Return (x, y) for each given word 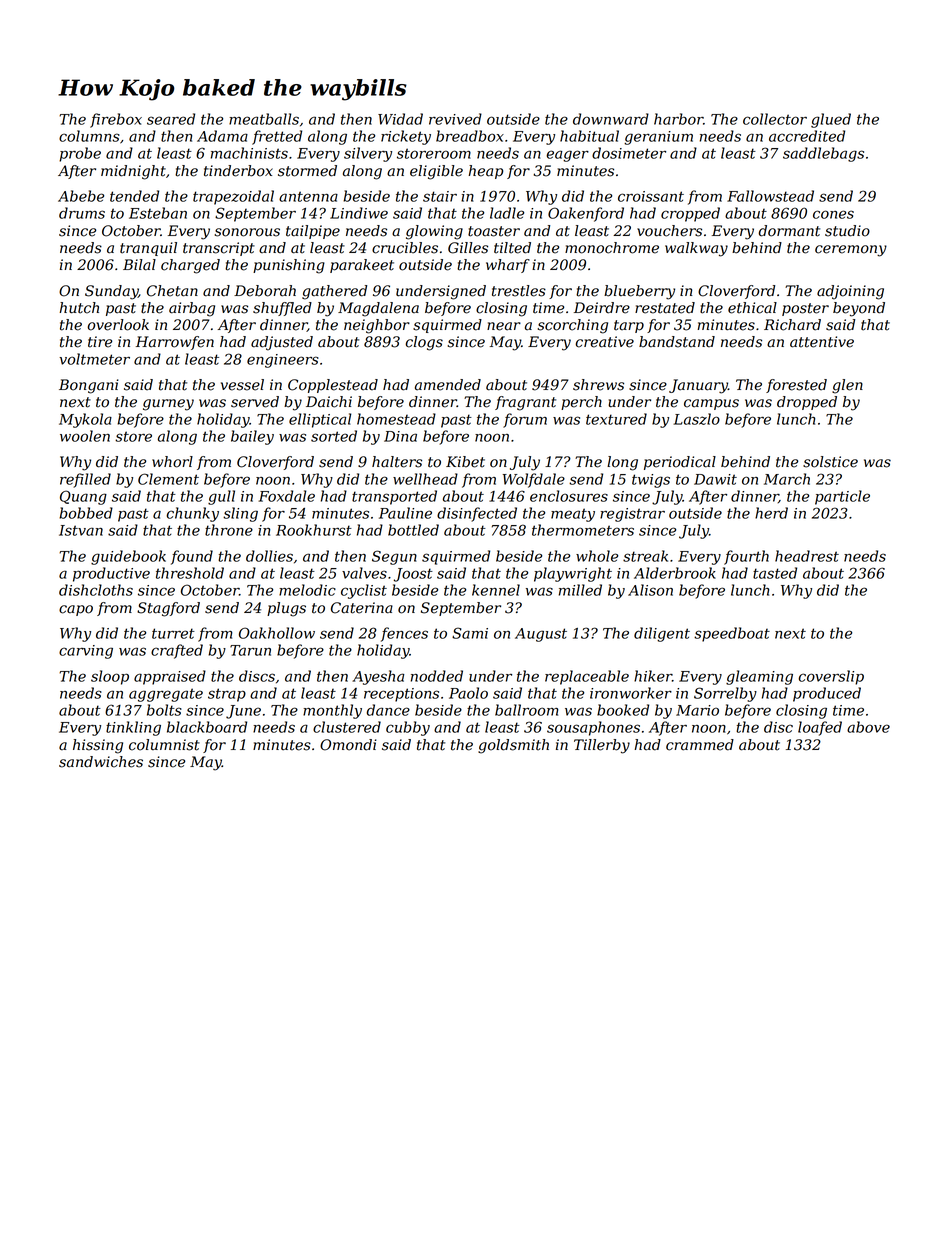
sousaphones (593, 728)
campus (711, 404)
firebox (116, 120)
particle (842, 497)
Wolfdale (534, 480)
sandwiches (101, 762)
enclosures (569, 496)
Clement (168, 479)
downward (611, 119)
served (255, 402)
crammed (700, 745)
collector (775, 119)
